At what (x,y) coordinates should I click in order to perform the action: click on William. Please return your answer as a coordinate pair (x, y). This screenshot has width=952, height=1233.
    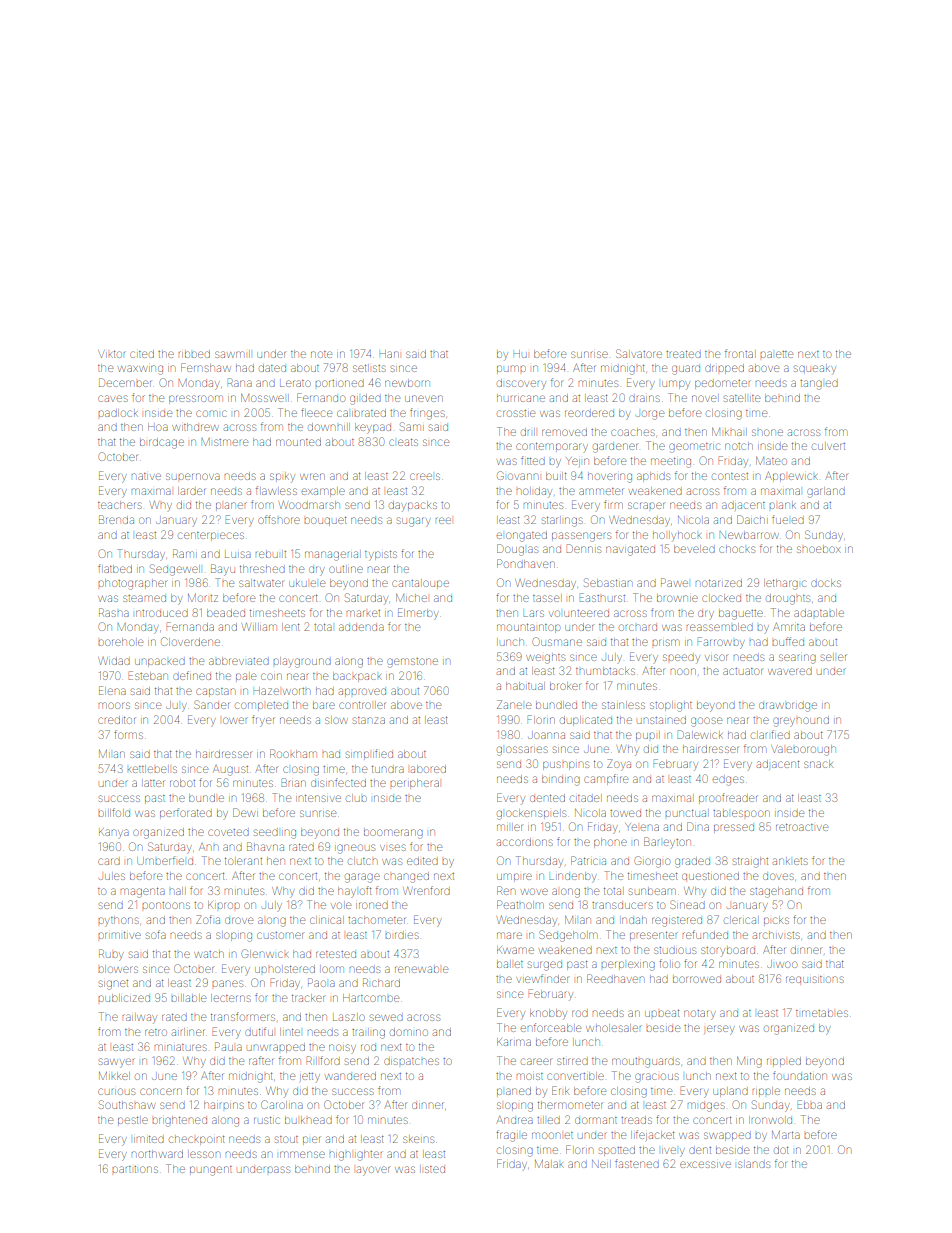
    Looking at the image, I should click on (259, 627).
